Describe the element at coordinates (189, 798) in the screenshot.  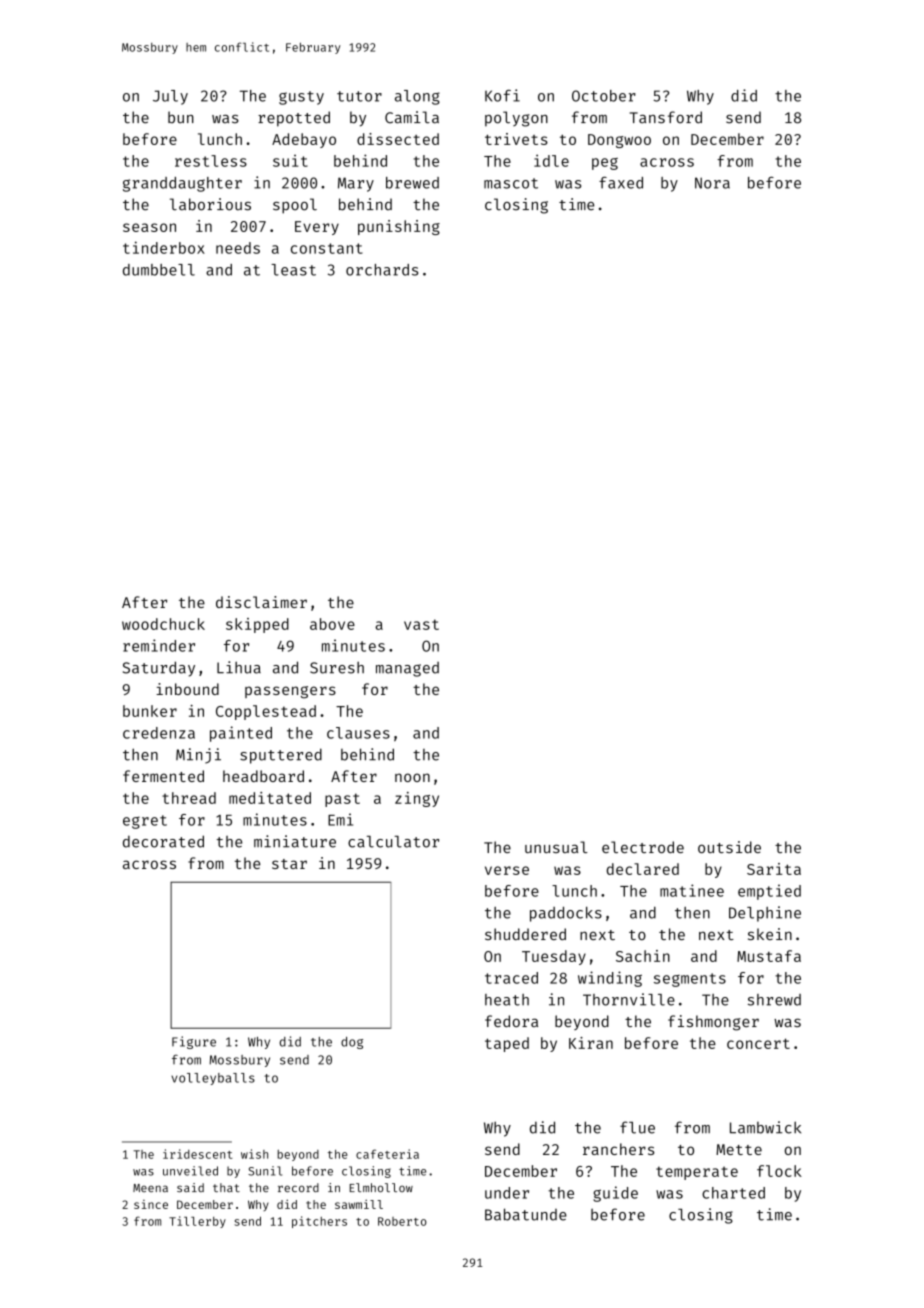
I see `thread` at that location.
